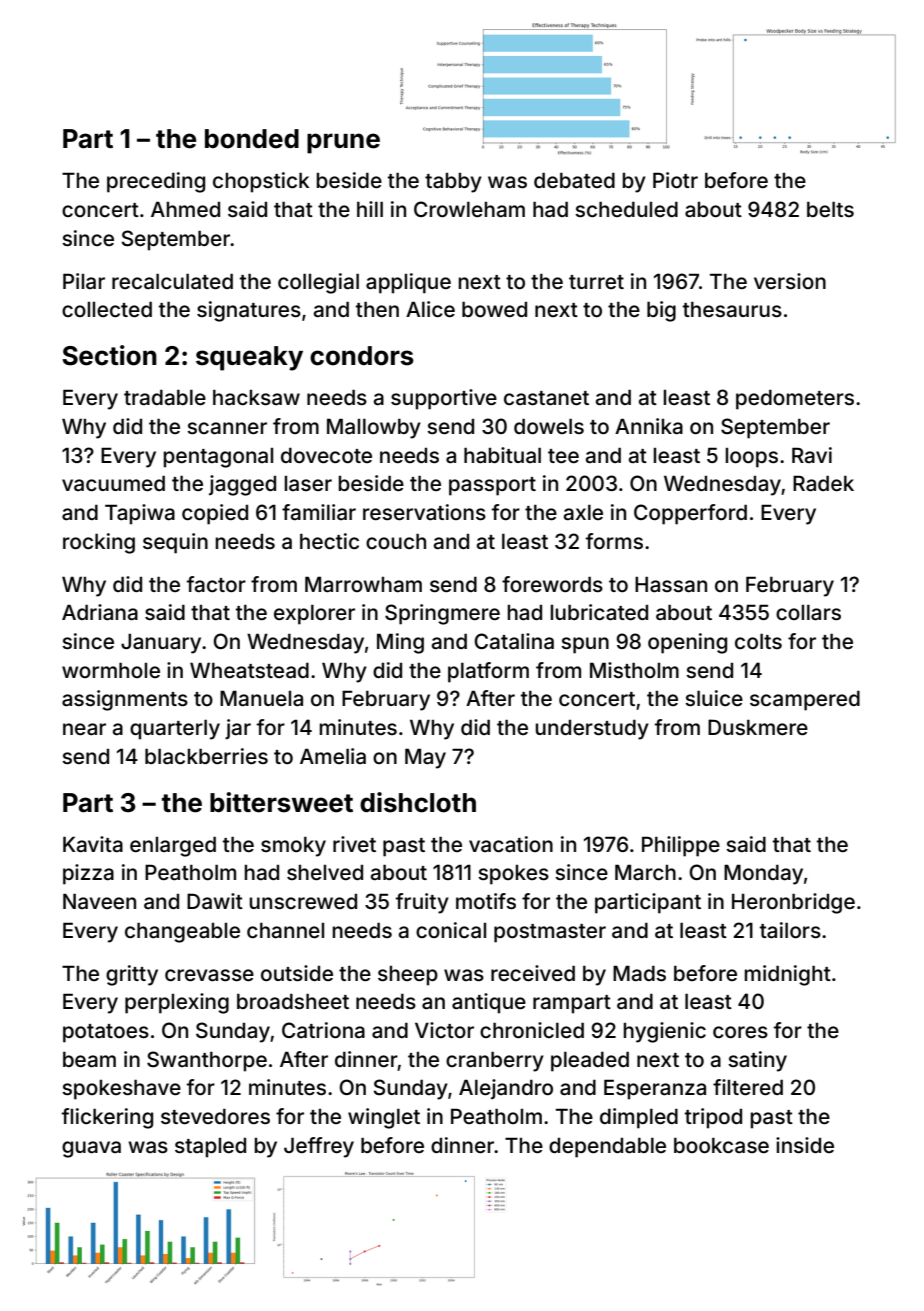 Image resolution: width=924 pixels, height=1311 pixels. I want to click on squeaky, so click(249, 358).
